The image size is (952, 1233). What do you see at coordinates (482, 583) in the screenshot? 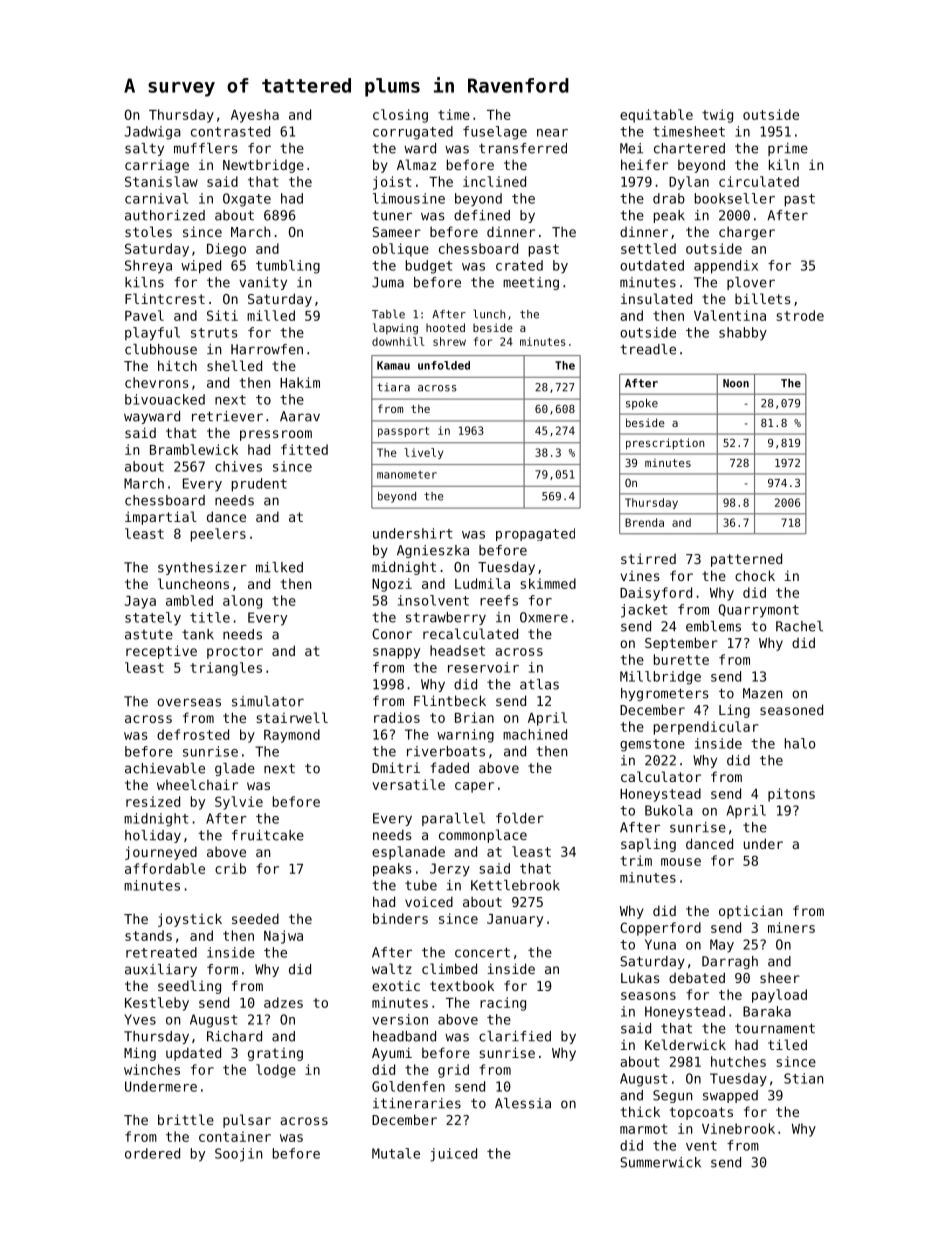
I see `Ludmila` at bounding box center [482, 583].
